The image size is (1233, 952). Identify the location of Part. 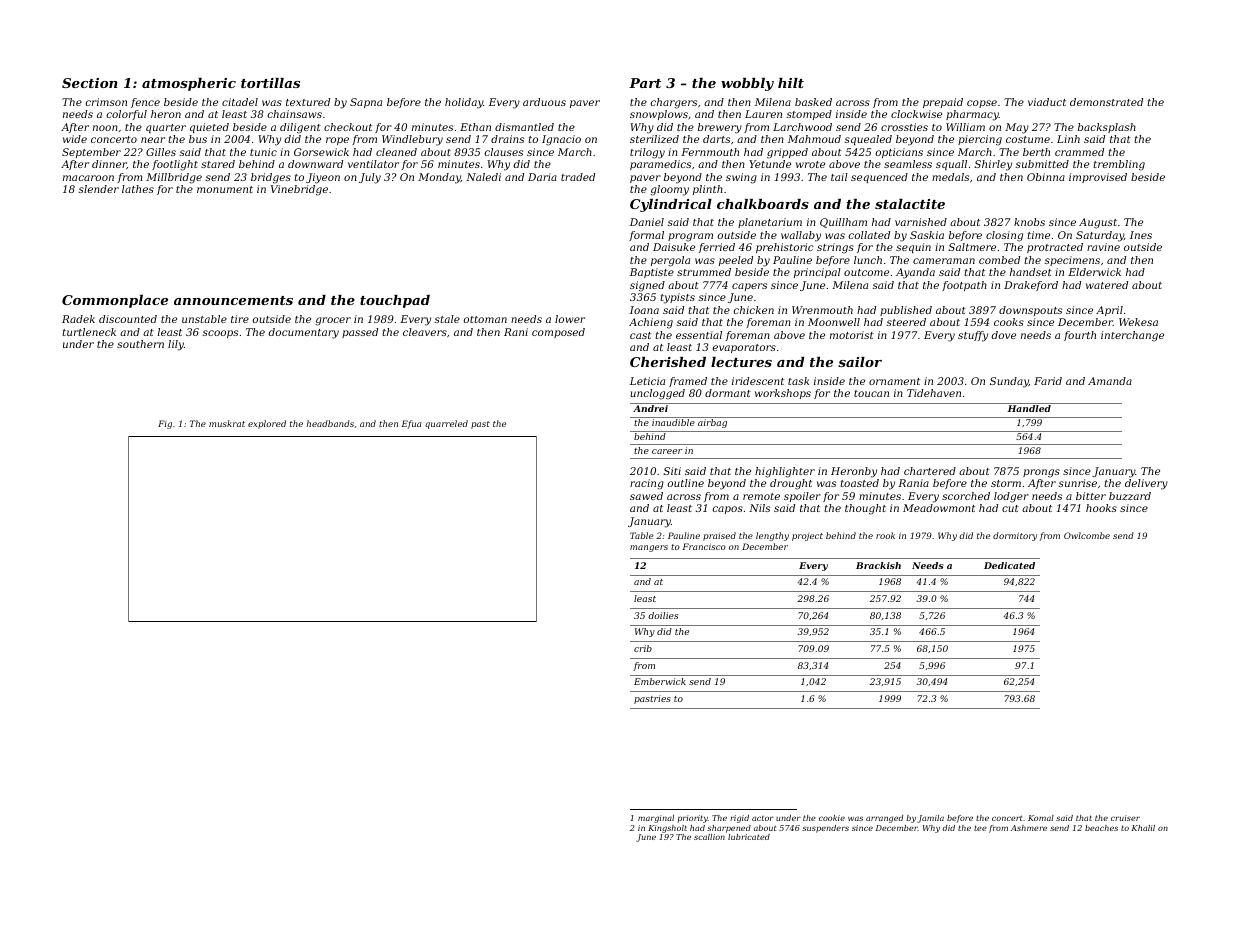
(645, 83).
